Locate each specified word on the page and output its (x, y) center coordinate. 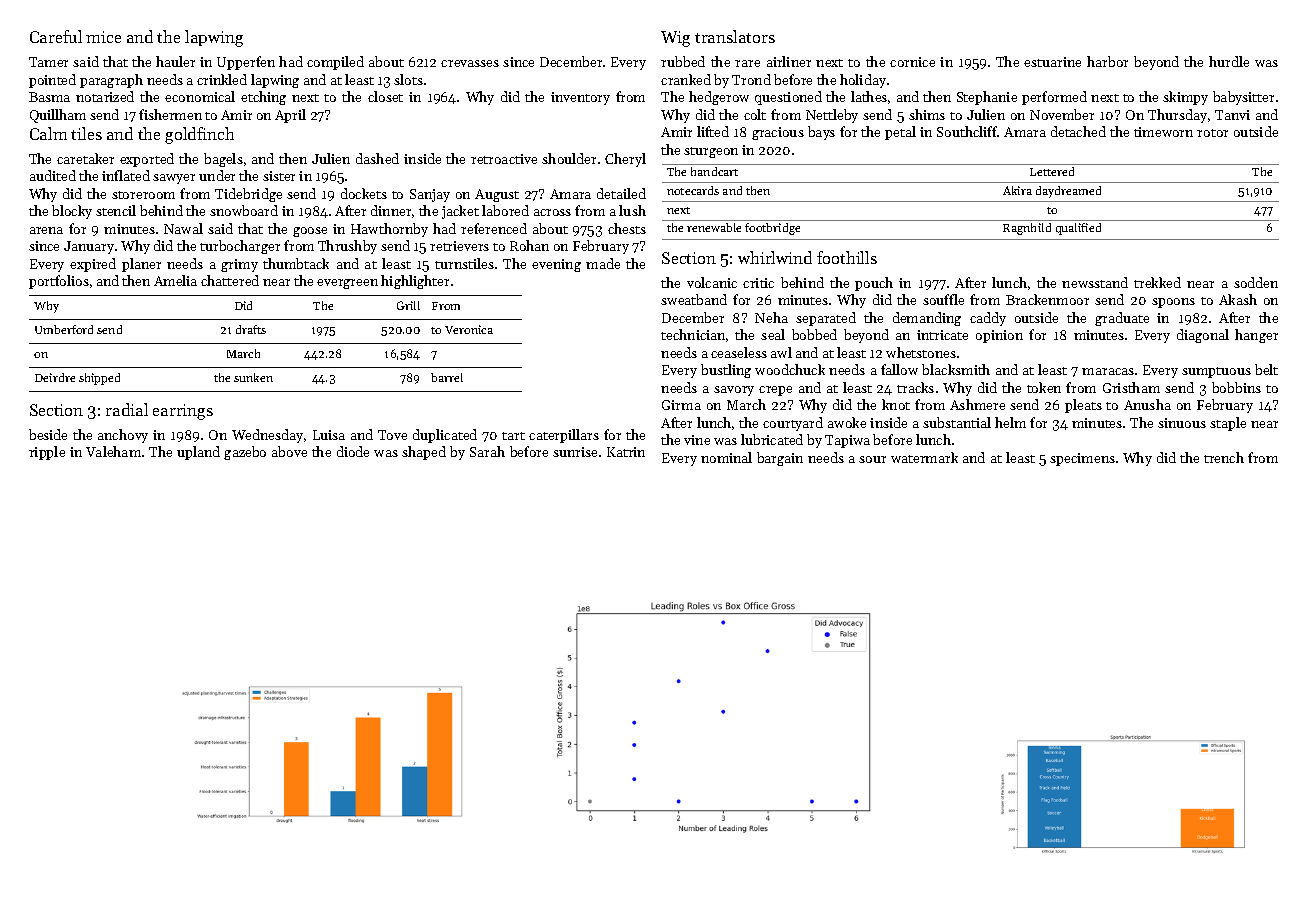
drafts (251, 329)
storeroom (143, 195)
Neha (771, 317)
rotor (1212, 133)
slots (408, 79)
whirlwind (775, 257)
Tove (392, 435)
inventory (580, 98)
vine (697, 440)
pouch (874, 284)
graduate (1122, 319)
